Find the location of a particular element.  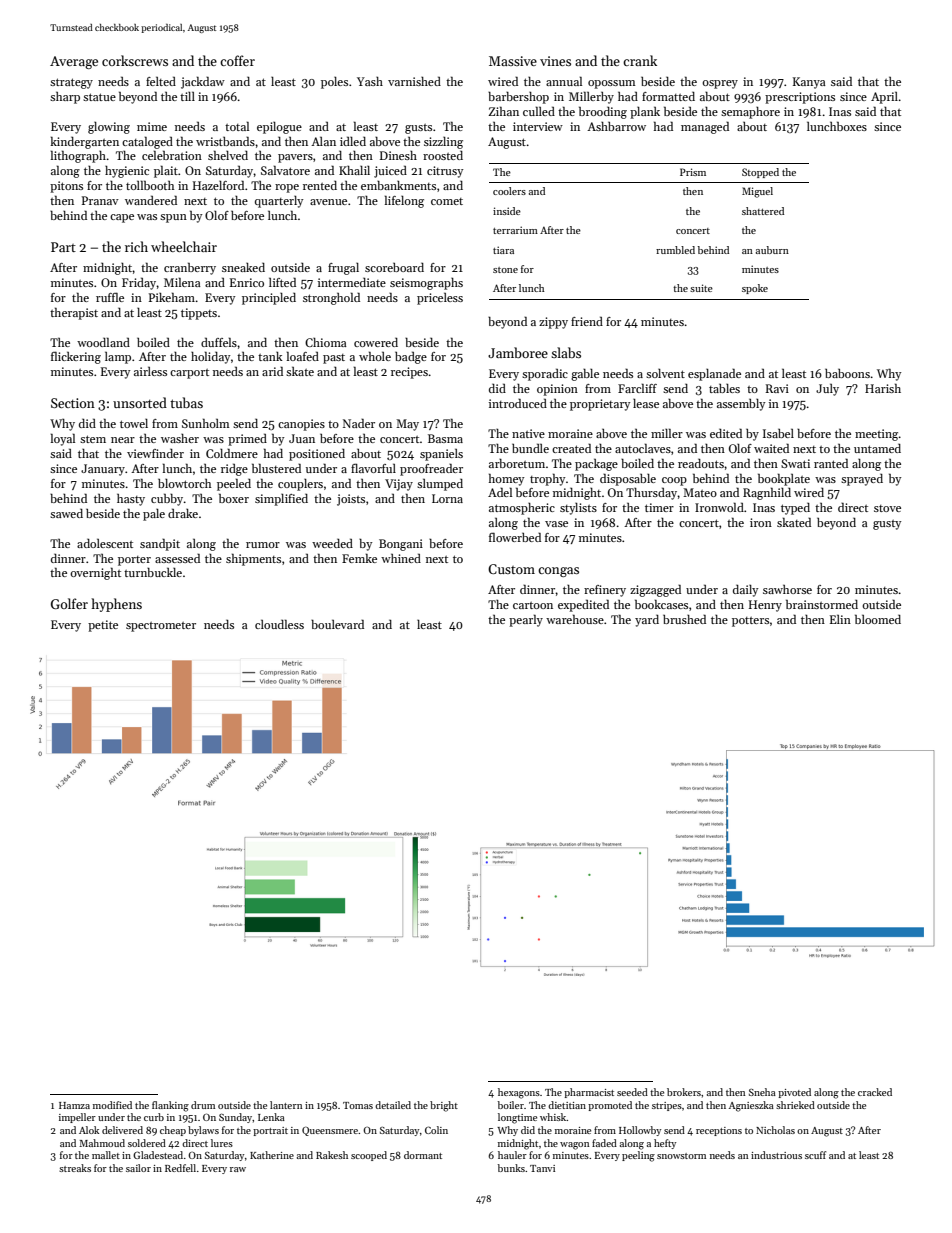

flanking is located at coordinates (170, 1106).
